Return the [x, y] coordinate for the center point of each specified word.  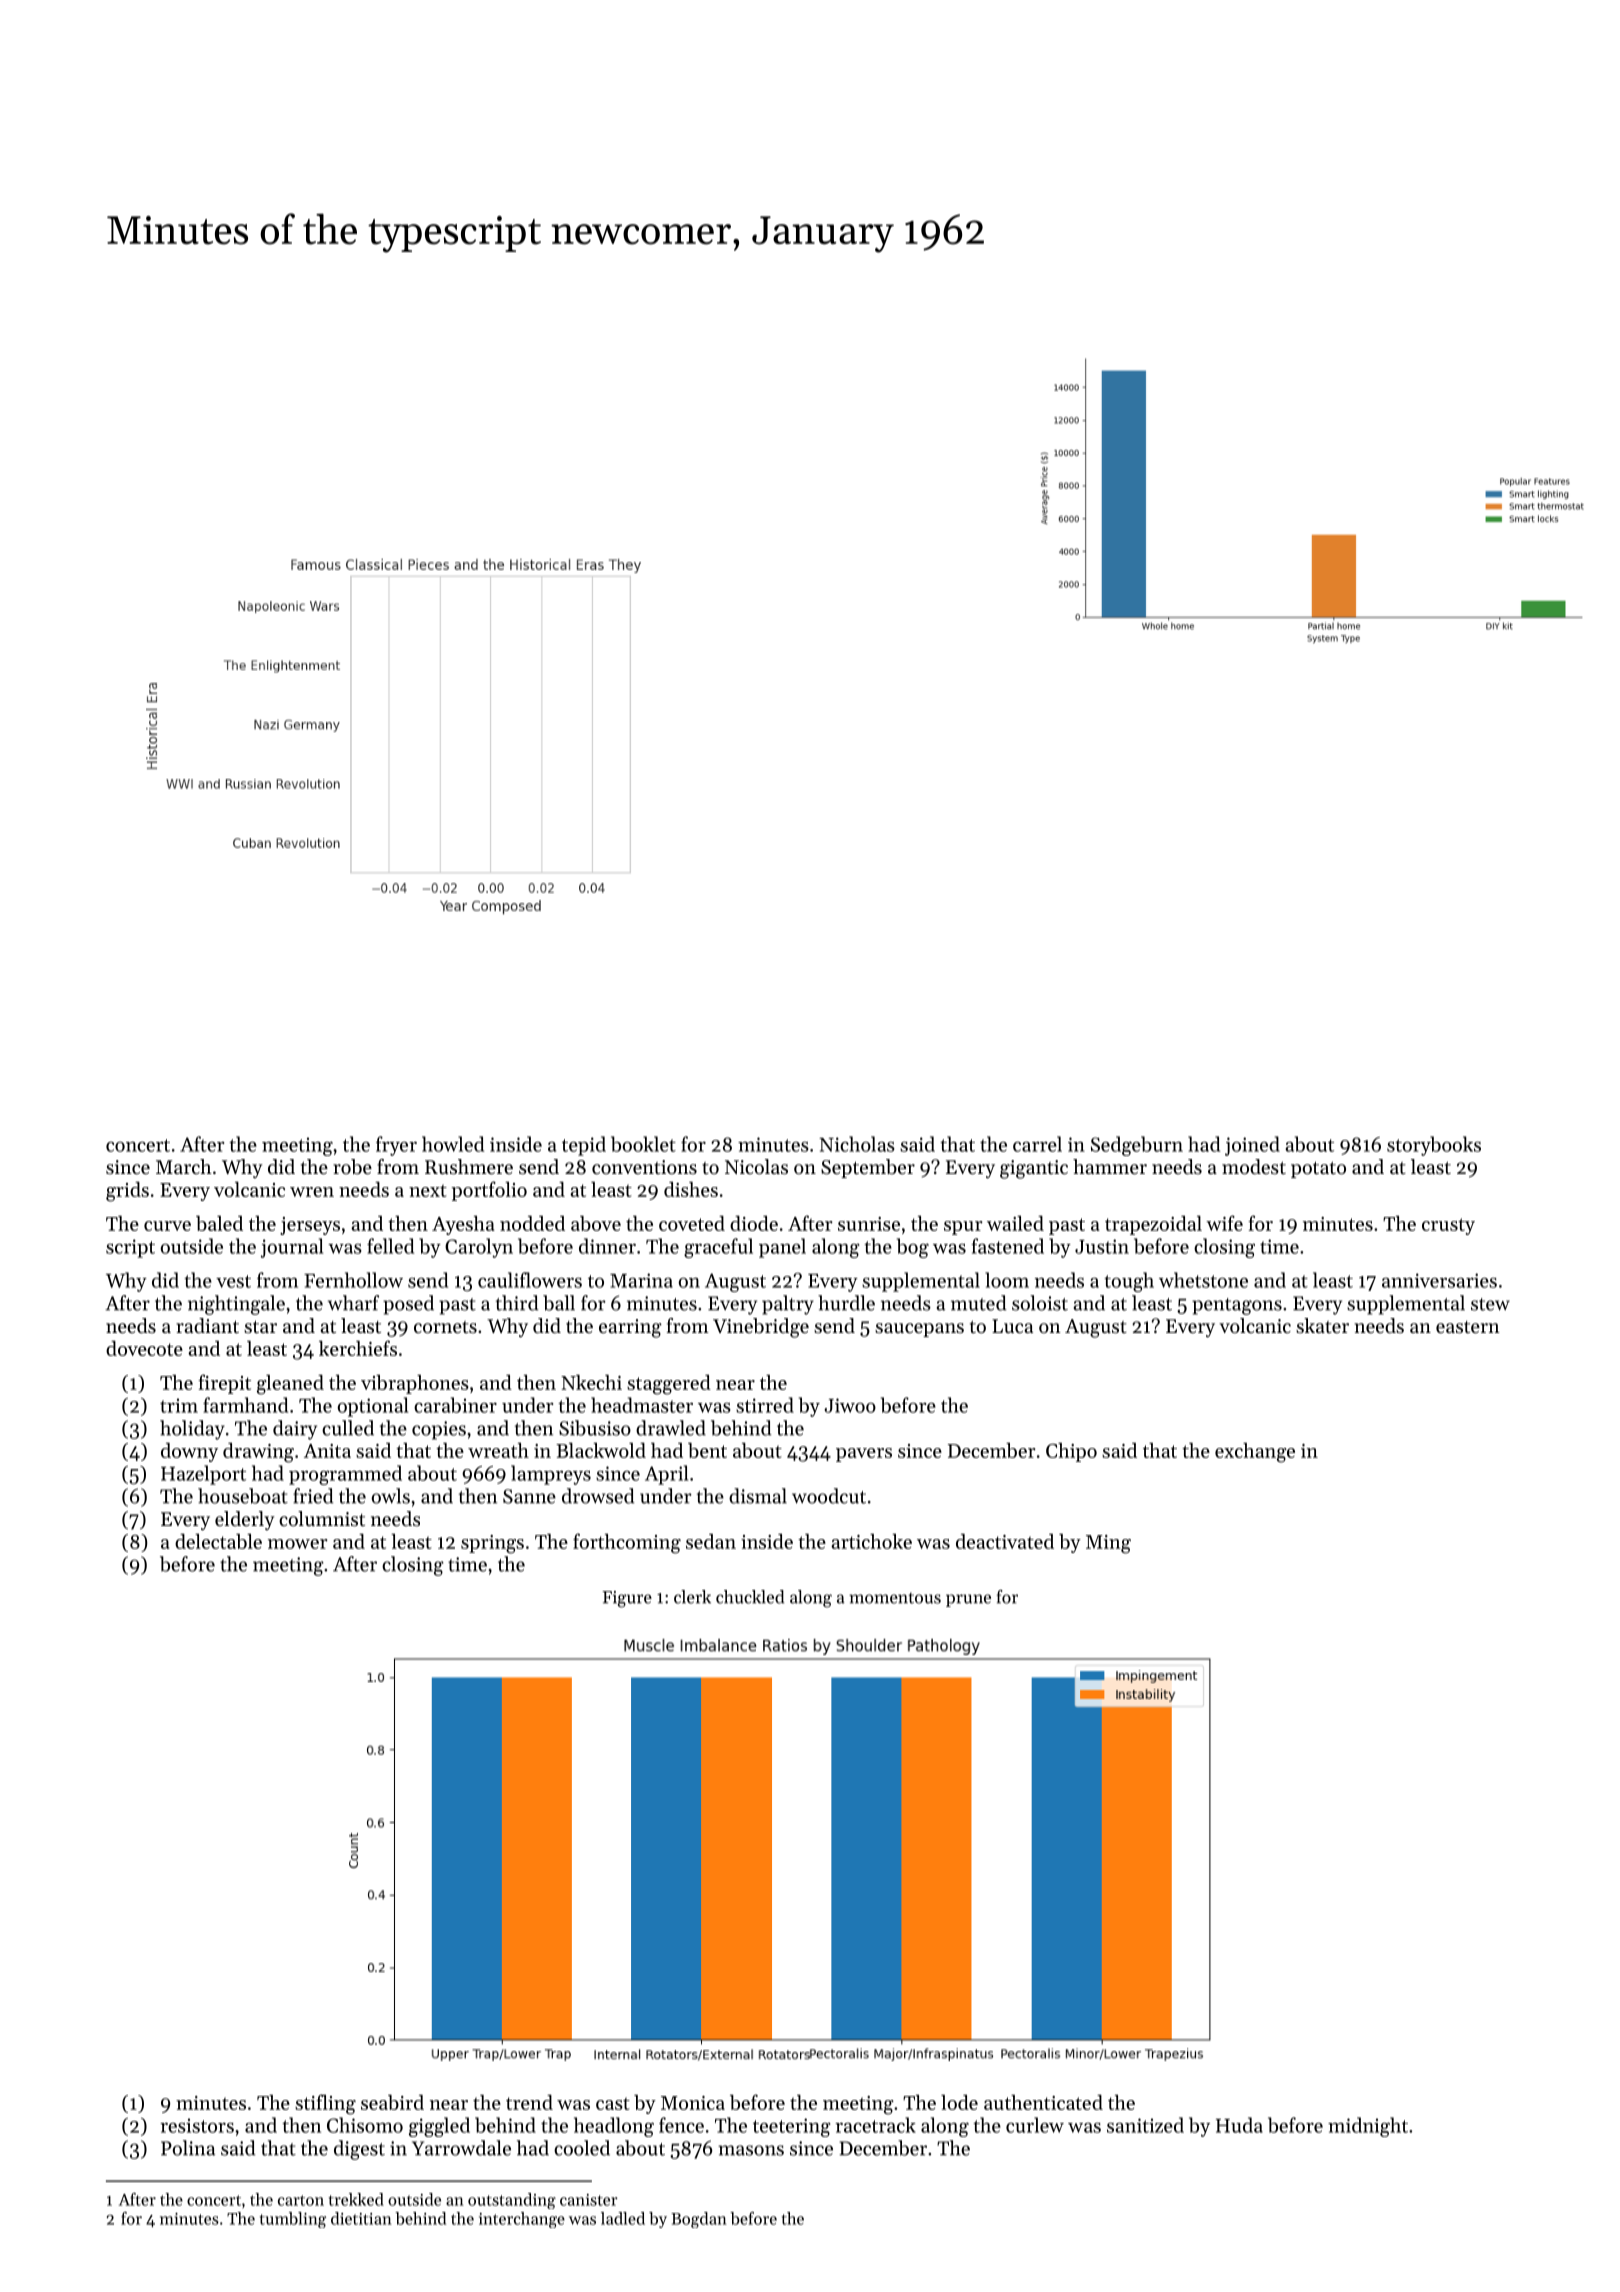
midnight [1368, 2127]
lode [959, 2102]
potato [1318, 1169]
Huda [1239, 2125]
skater [1322, 1326]
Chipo [1071, 1452]
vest [233, 1281]
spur [963, 1228]
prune [968, 1600]
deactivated [1005, 1541]
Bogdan [699, 2220]
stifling [325, 2104]
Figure [627, 1599]
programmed [345, 1475]
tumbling [293, 2220]
